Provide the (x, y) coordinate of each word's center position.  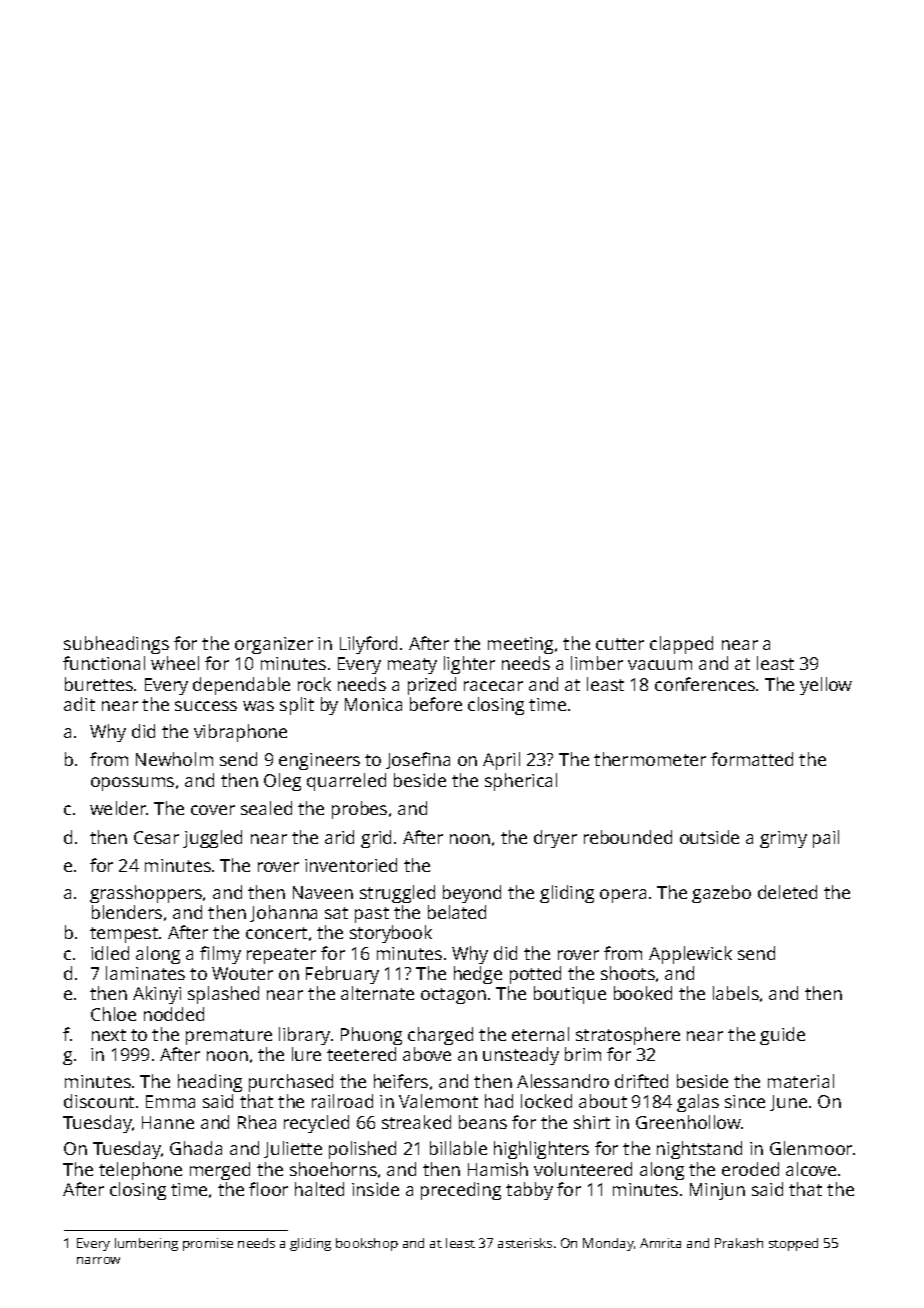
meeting (520, 645)
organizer (274, 645)
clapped (681, 645)
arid (339, 837)
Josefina (418, 760)
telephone (140, 1171)
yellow (826, 686)
